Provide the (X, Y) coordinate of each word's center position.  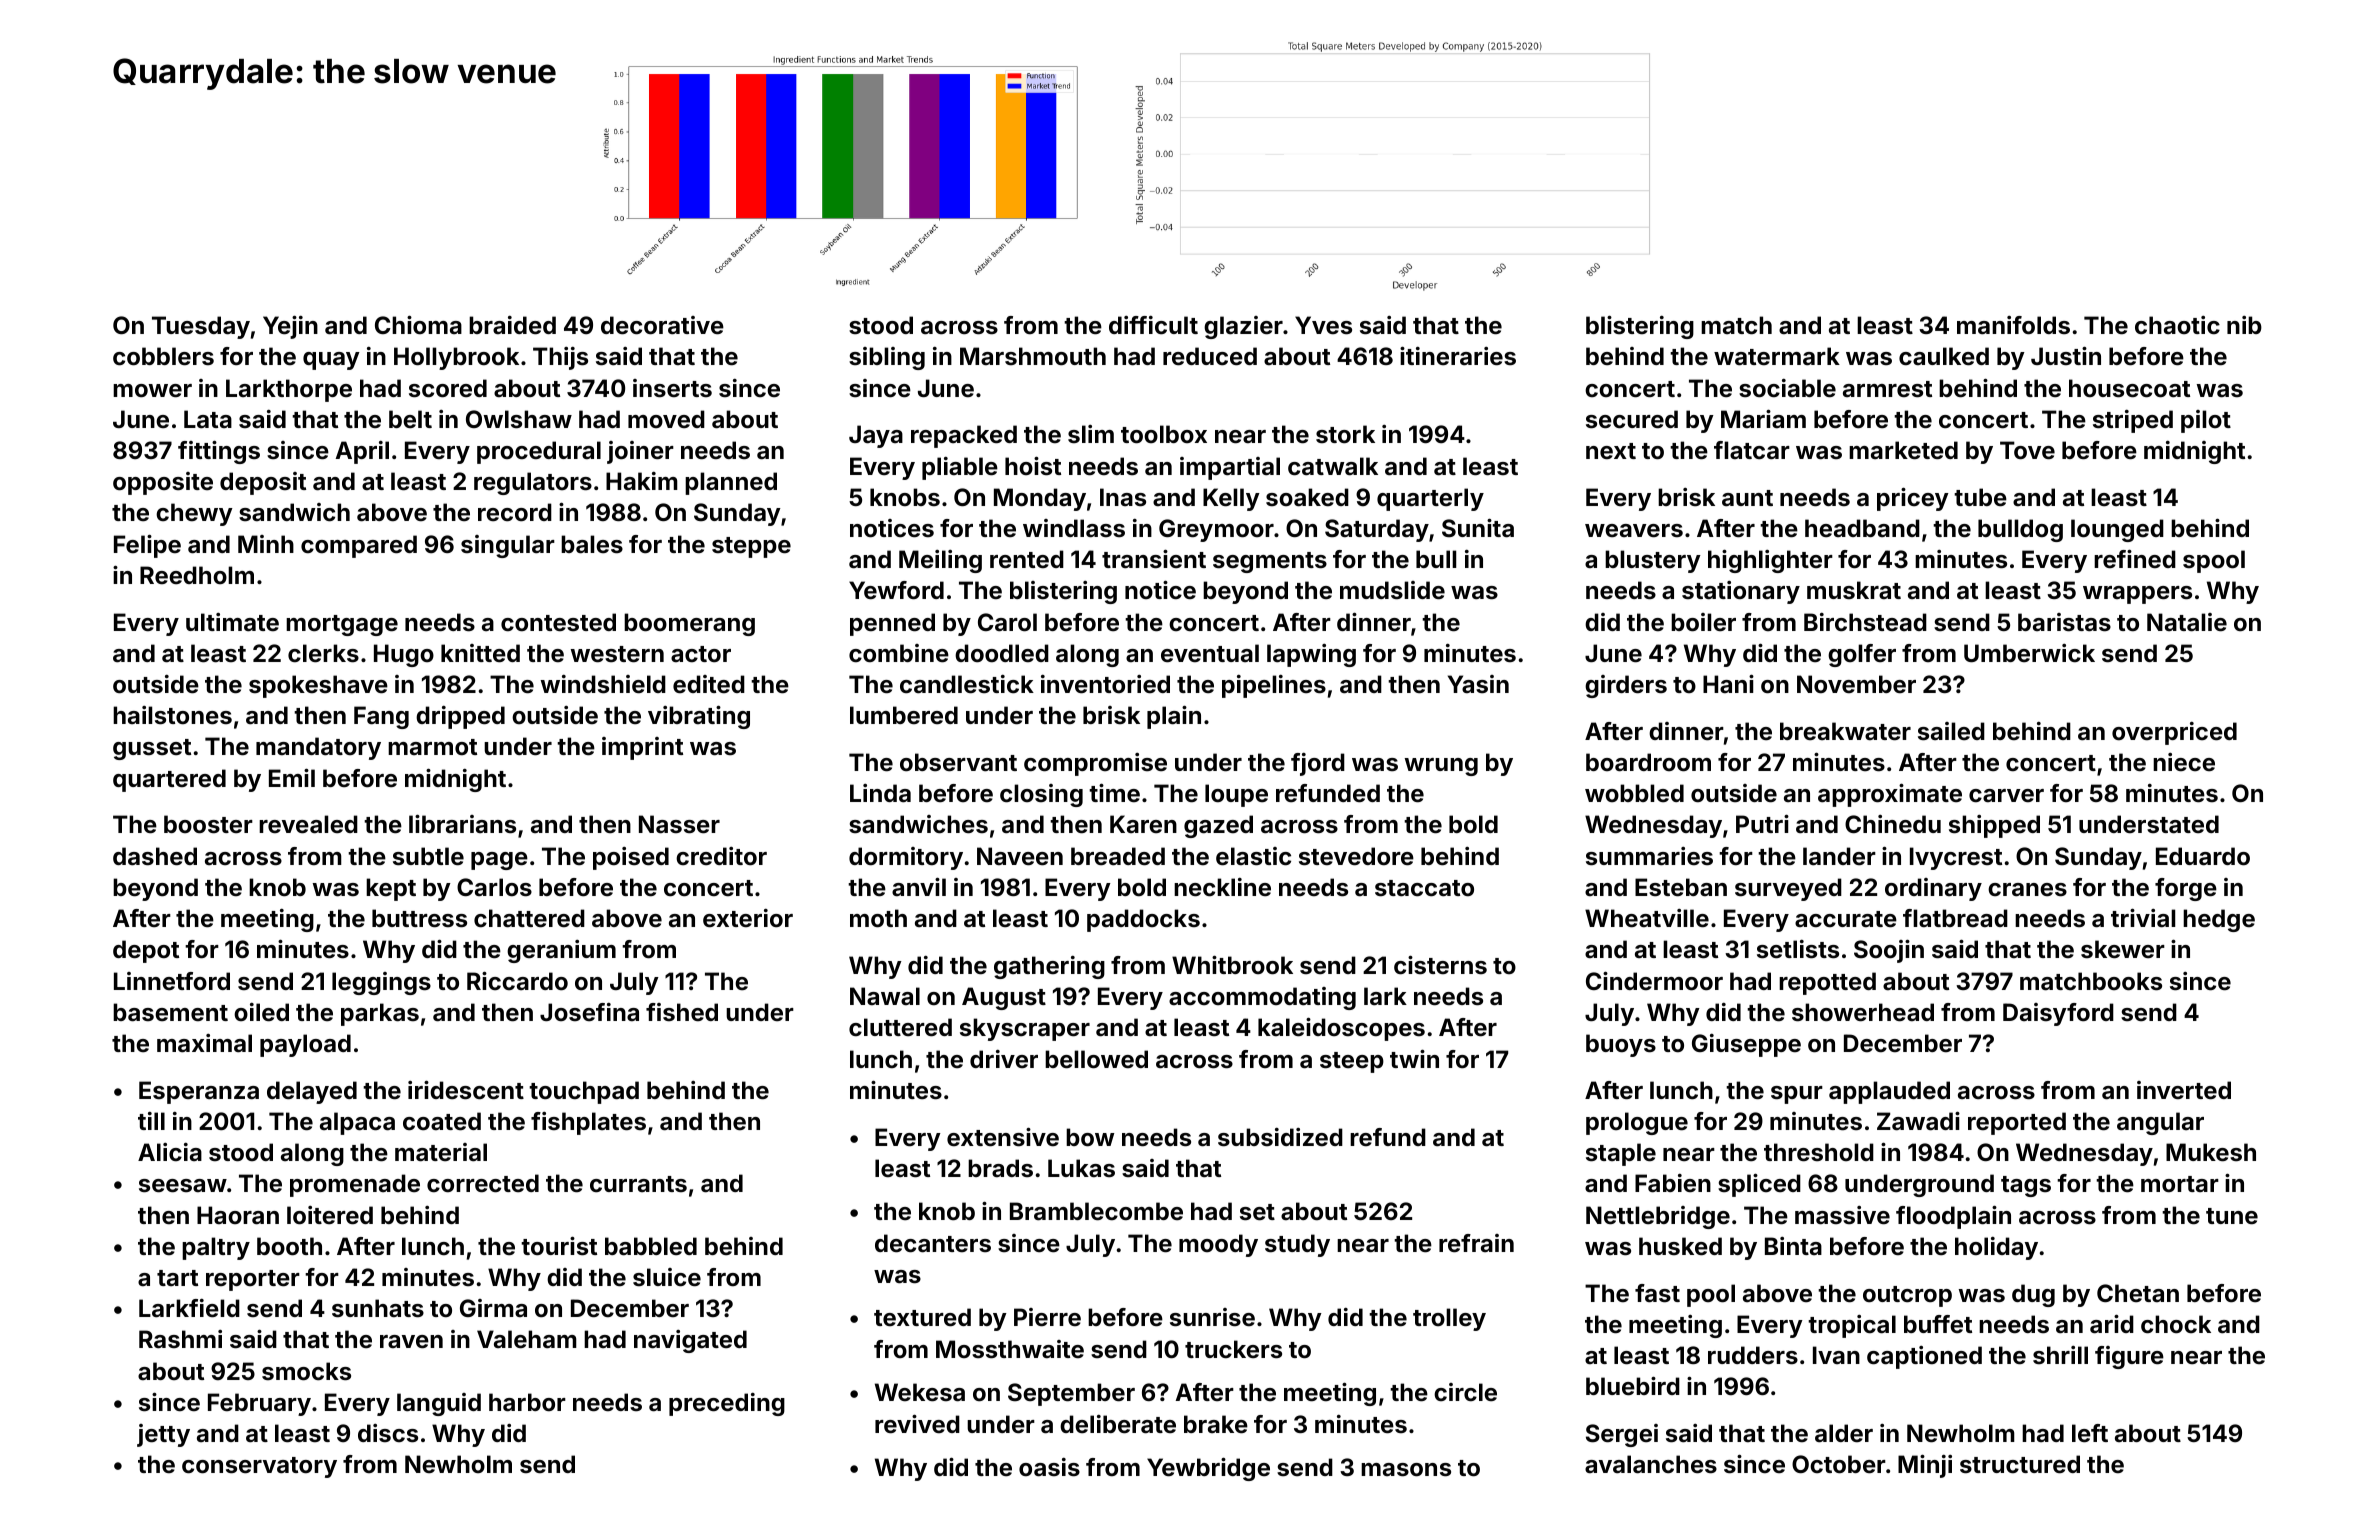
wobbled (1634, 793)
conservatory (259, 1467)
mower (152, 391)
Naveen (1020, 856)
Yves (1323, 325)
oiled (261, 1012)
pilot (2206, 421)
